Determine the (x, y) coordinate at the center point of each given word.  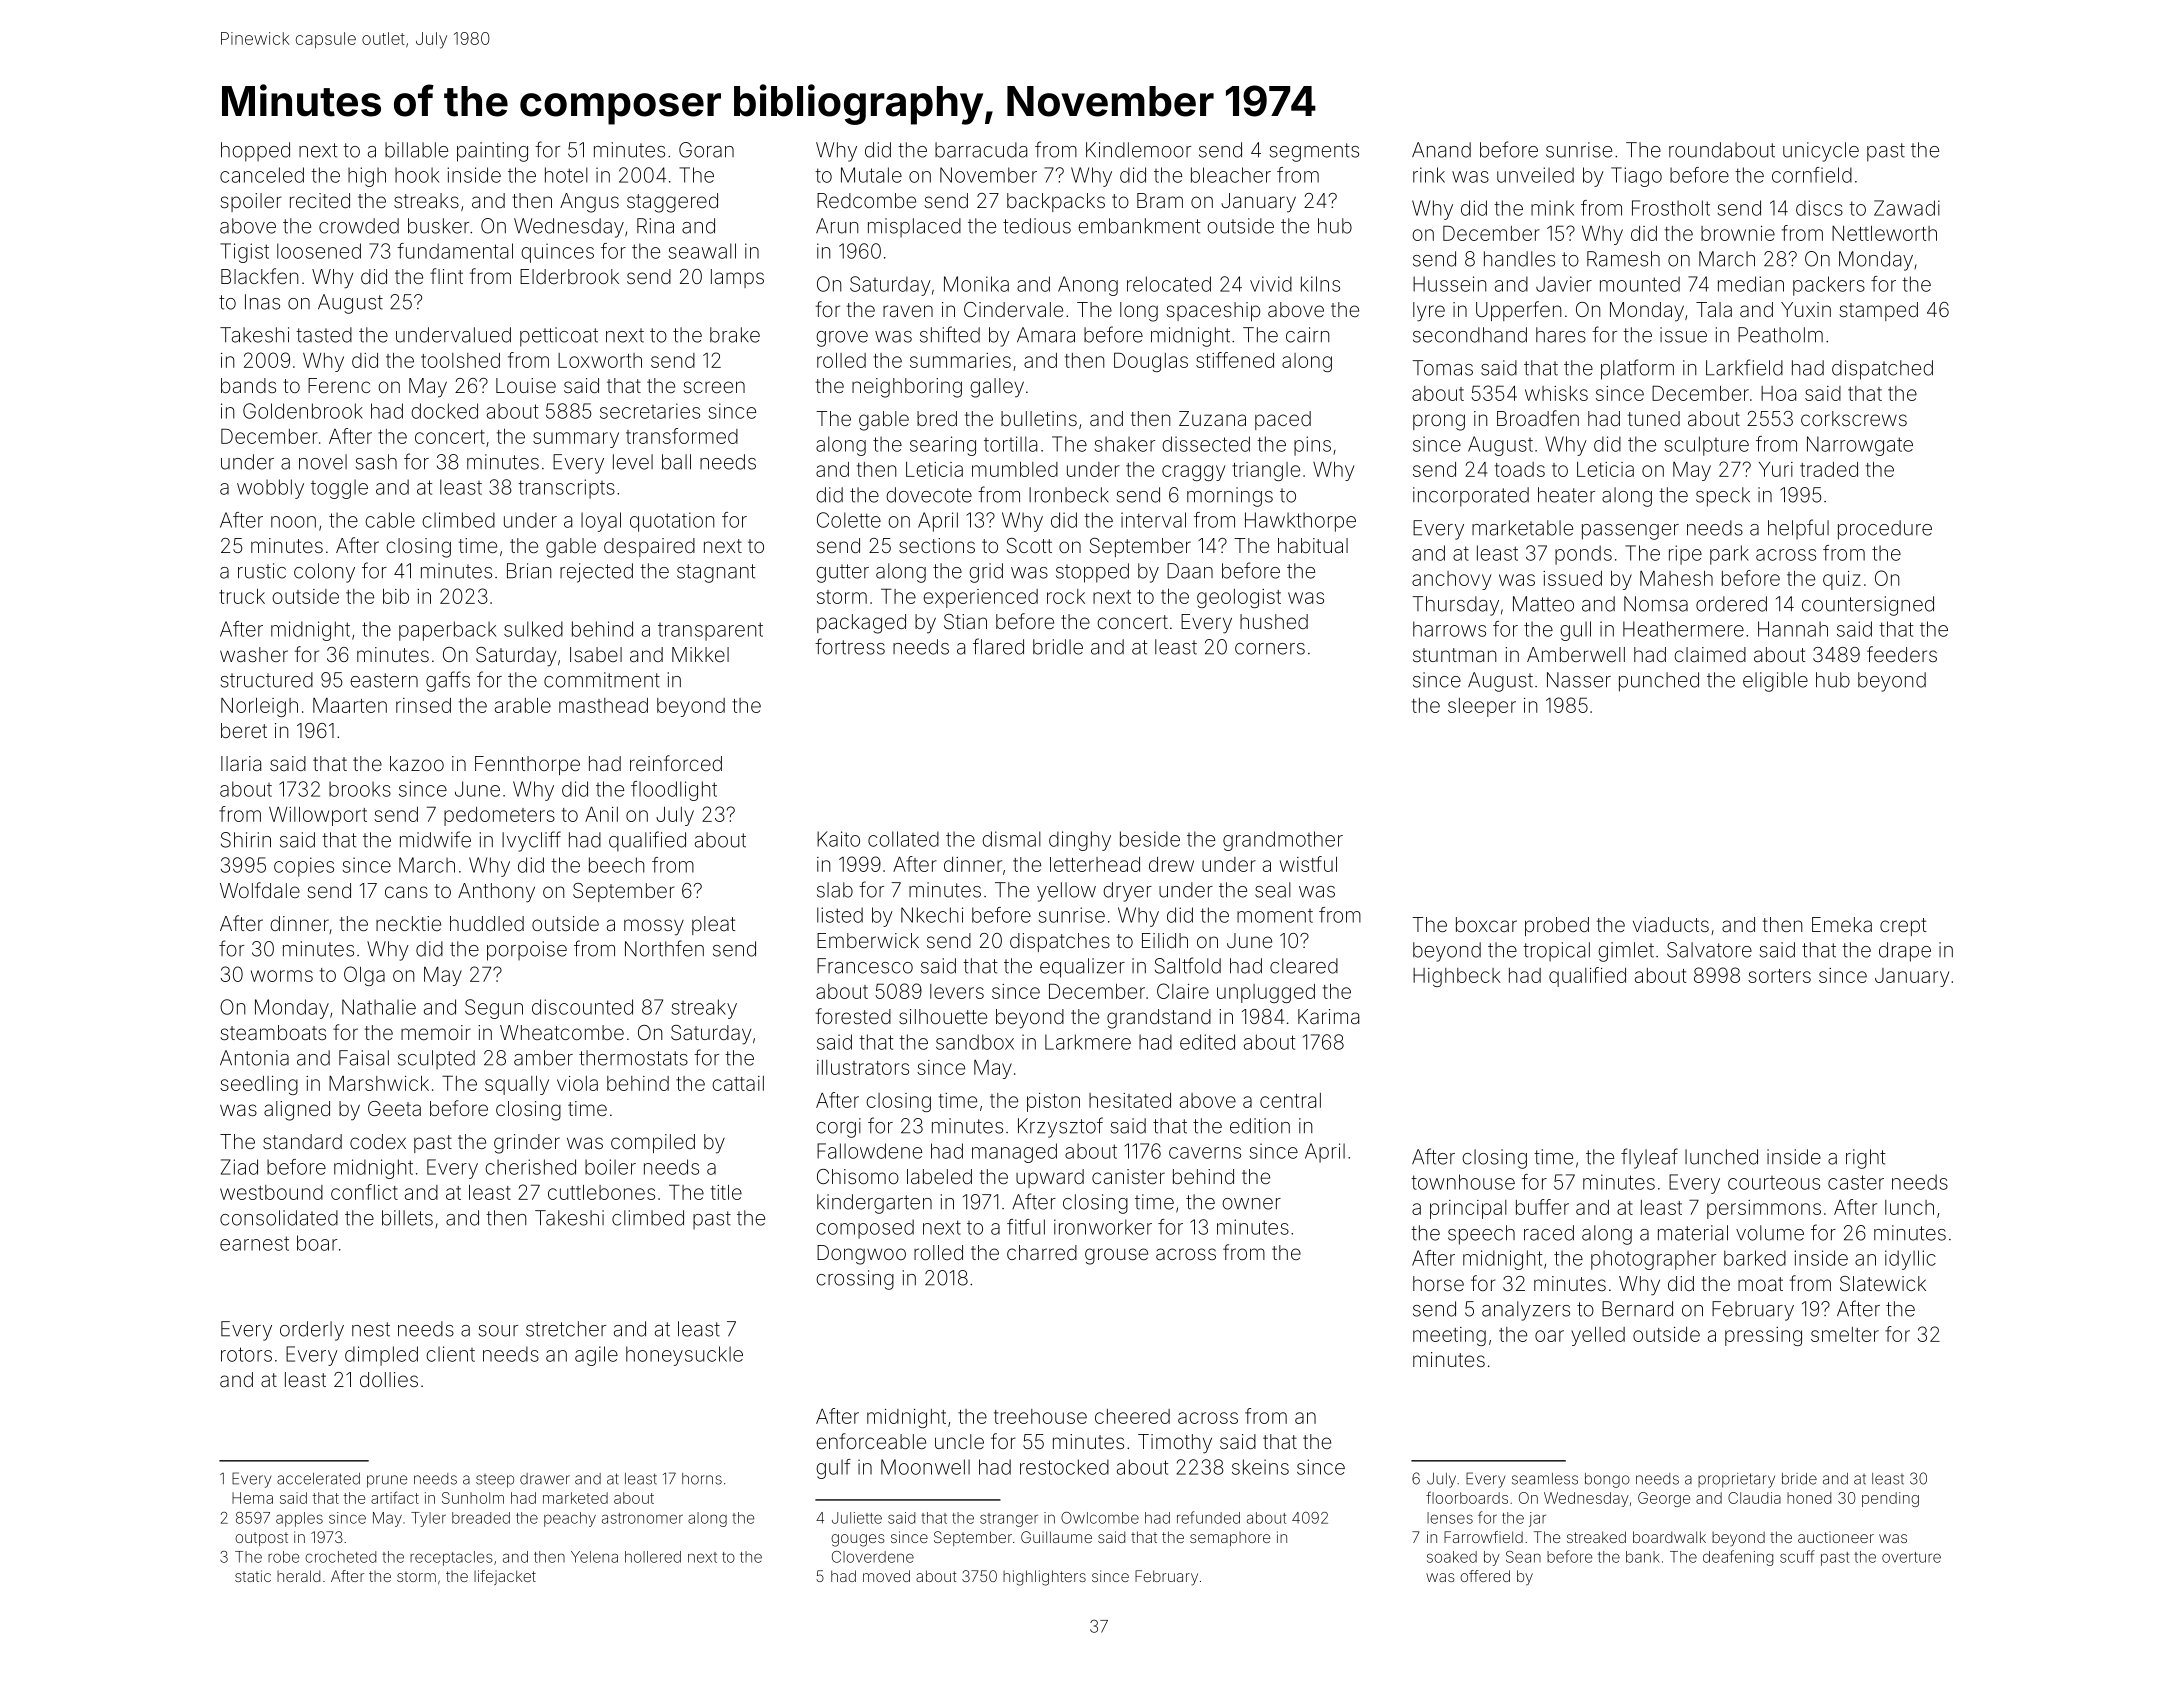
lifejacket (505, 1577)
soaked (1452, 1557)
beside (1150, 839)
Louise (526, 385)
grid (986, 573)
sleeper (1482, 707)
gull (1575, 631)
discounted (582, 1007)
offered (1485, 1576)
